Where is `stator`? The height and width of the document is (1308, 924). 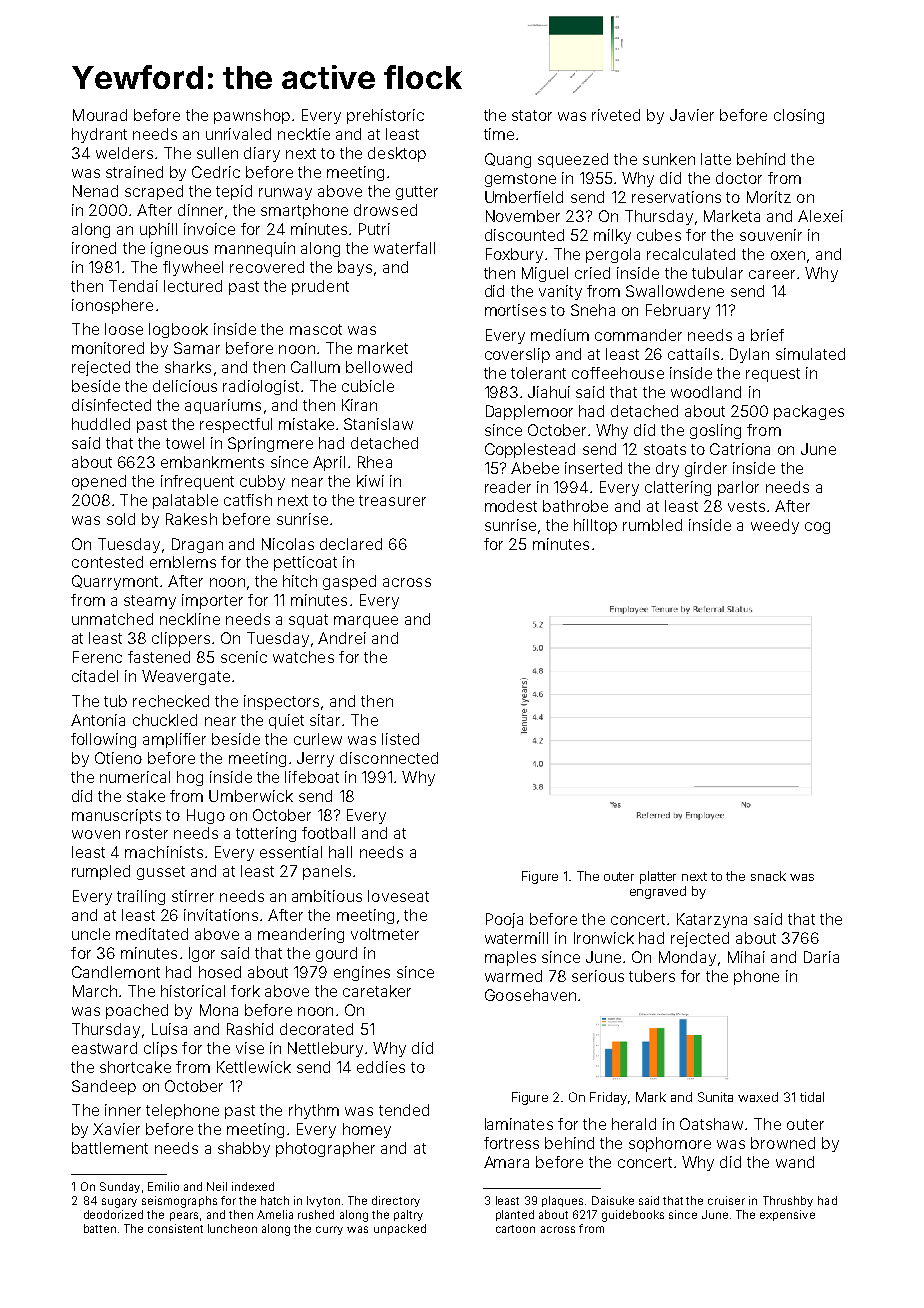
stator is located at coordinates (532, 115).
